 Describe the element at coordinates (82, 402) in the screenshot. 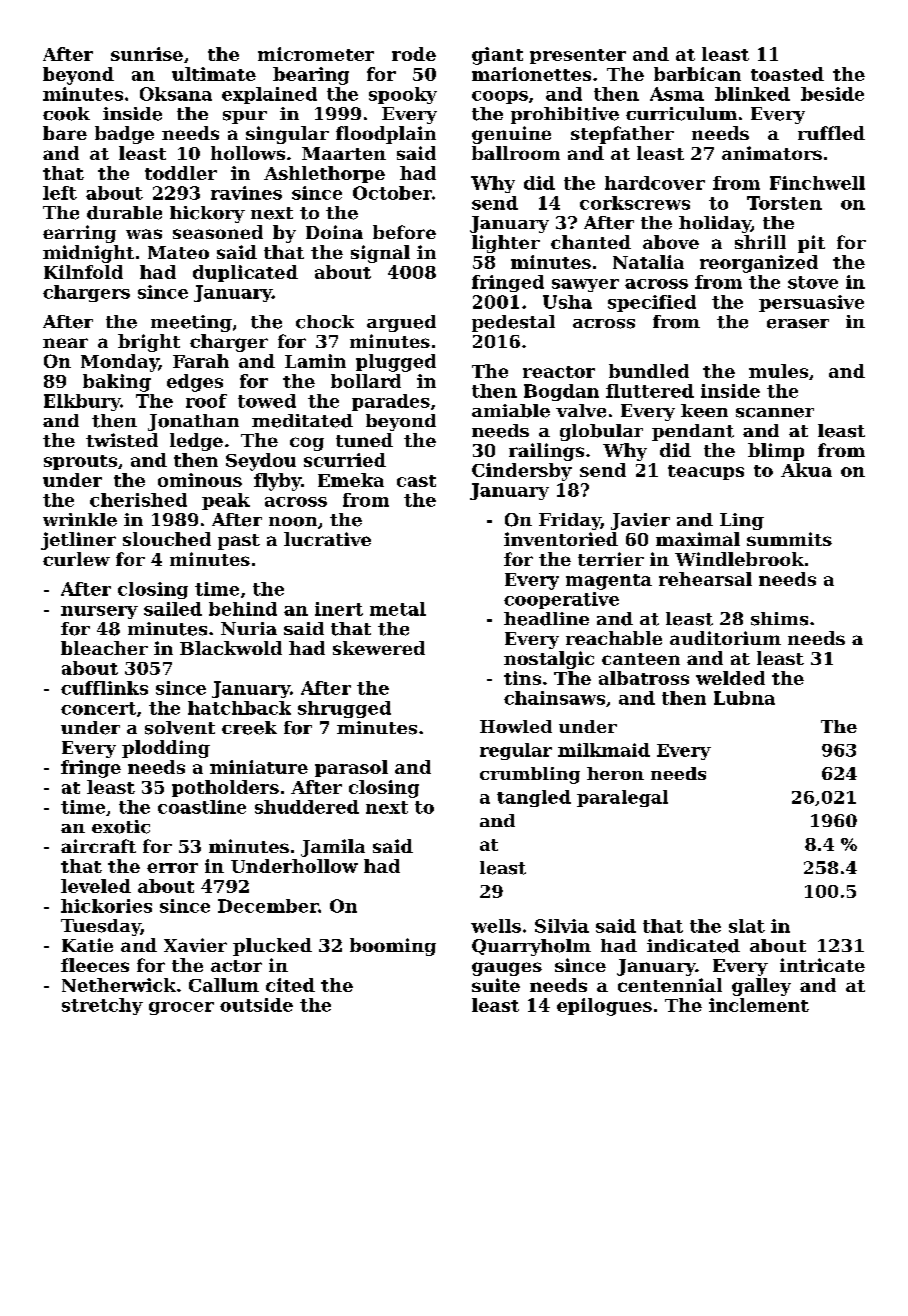

I see `Elkbury` at that location.
